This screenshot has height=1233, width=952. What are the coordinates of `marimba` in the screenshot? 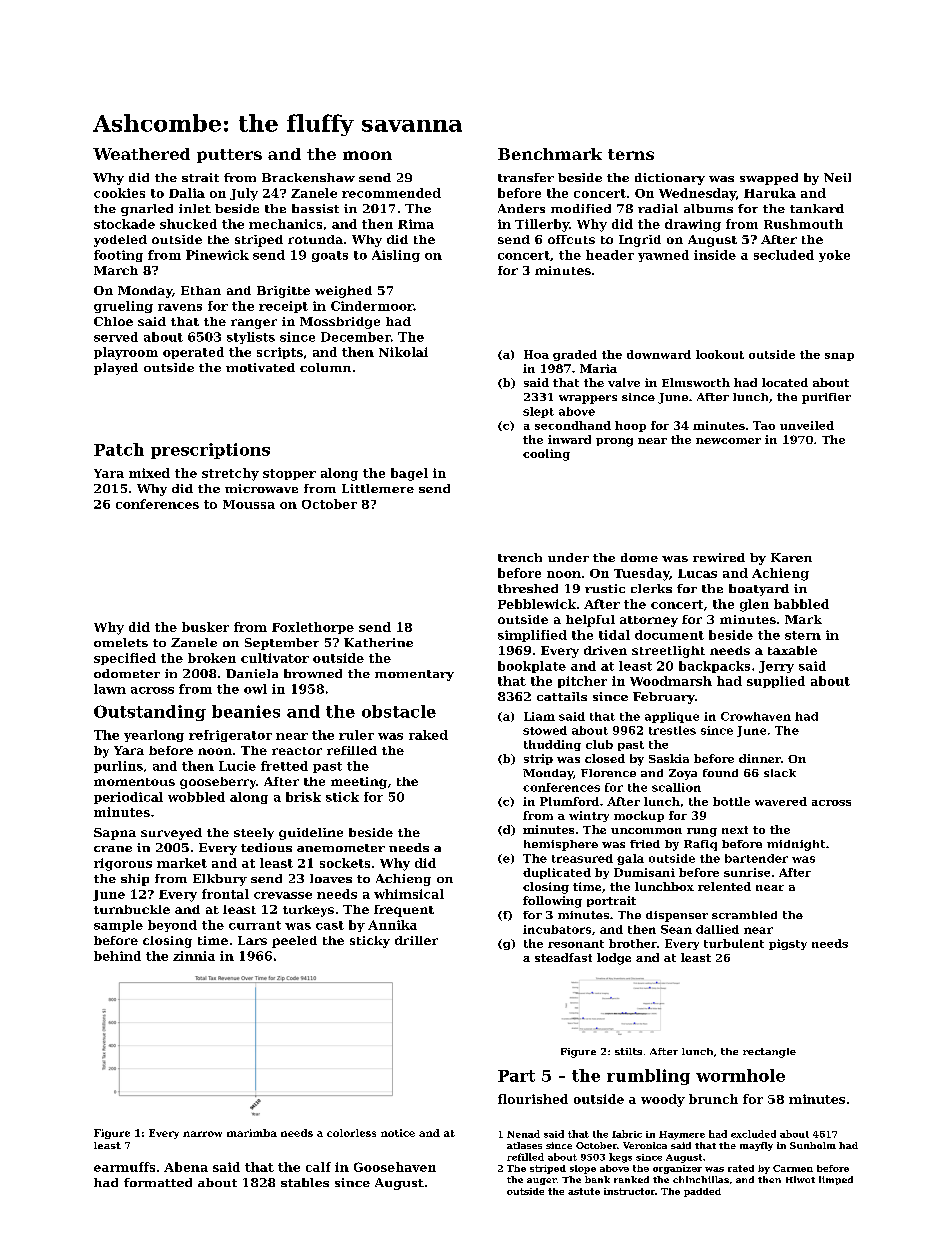 It's located at (252, 1133).
